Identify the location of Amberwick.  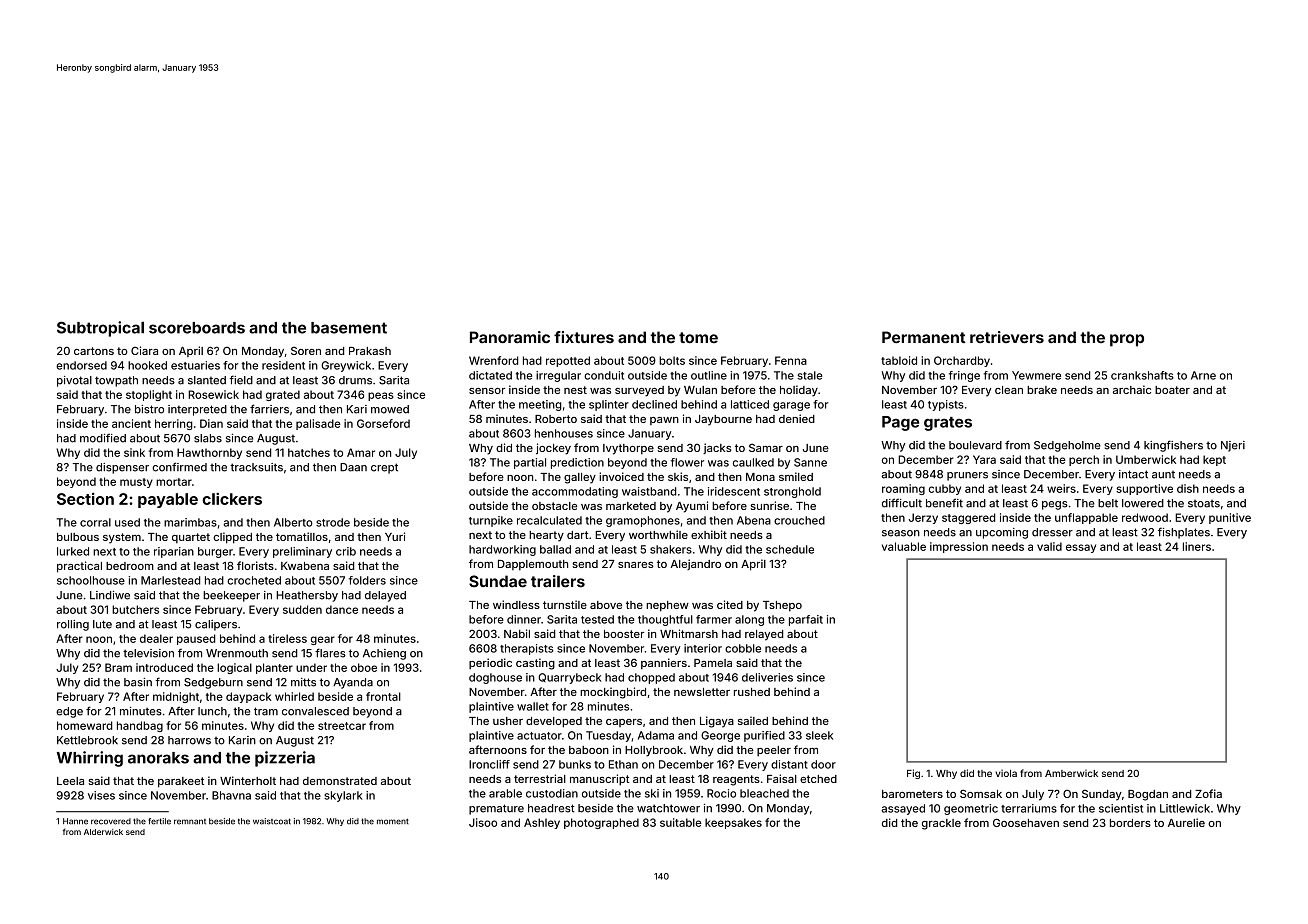
(1071, 773).
